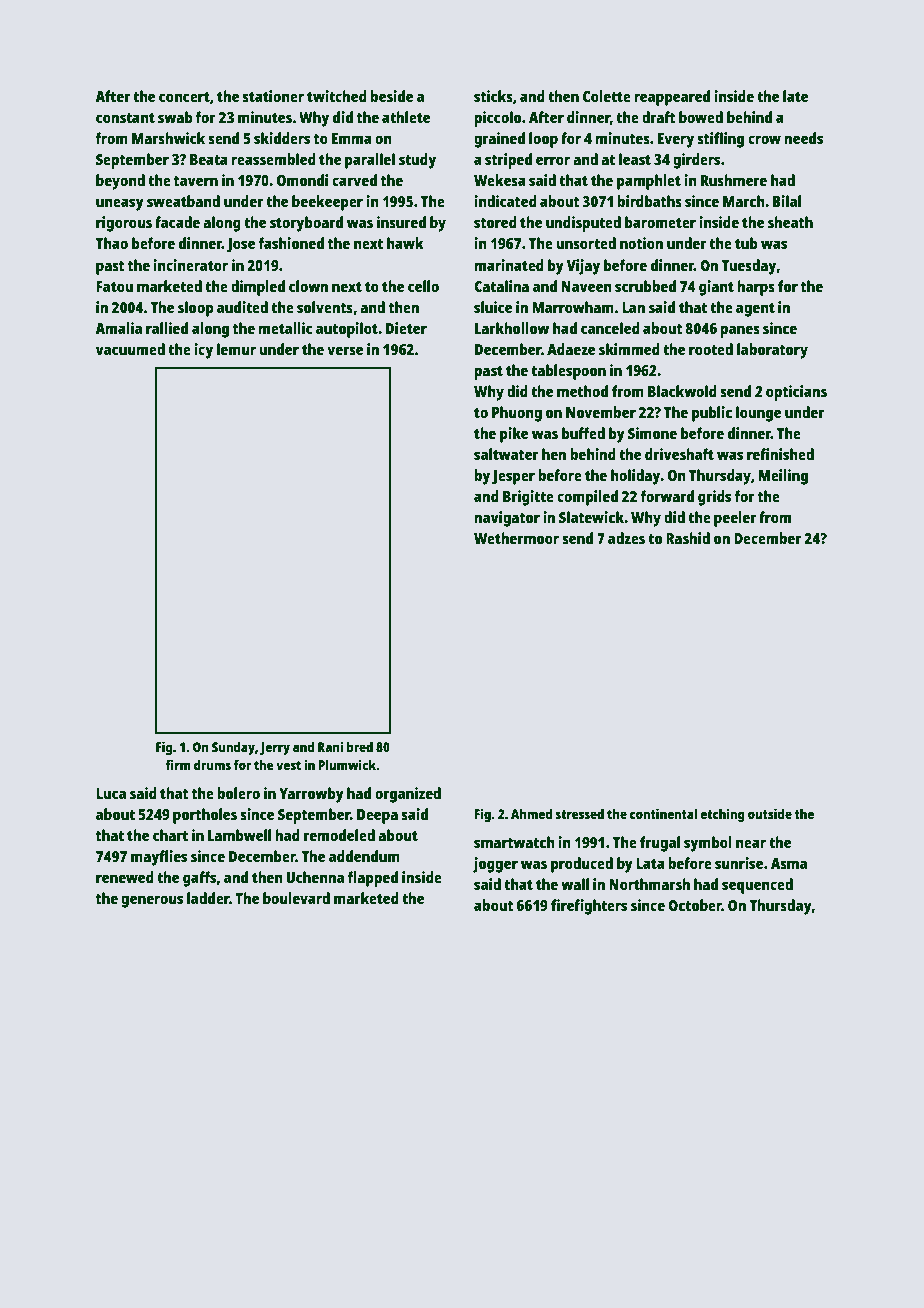  I want to click on incinerator, so click(190, 265).
